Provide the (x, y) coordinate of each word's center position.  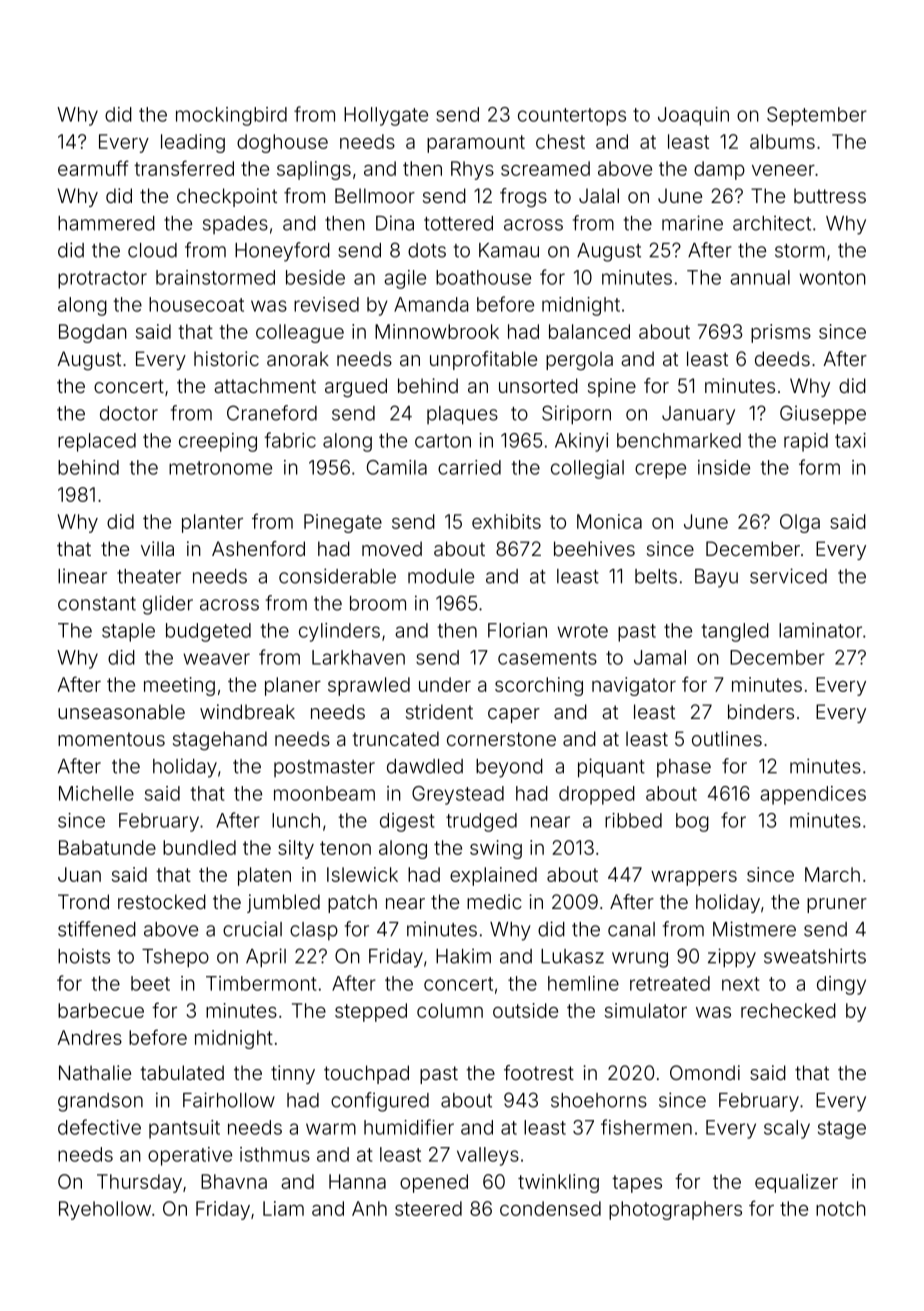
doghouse (282, 143)
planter (212, 523)
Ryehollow (105, 1210)
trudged (481, 822)
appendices (813, 795)
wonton (832, 278)
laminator (820, 630)
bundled (199, 847)
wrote (582, 631)
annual (760, 277)
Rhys (472, 170)
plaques (462, 415)
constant (97, 604)
